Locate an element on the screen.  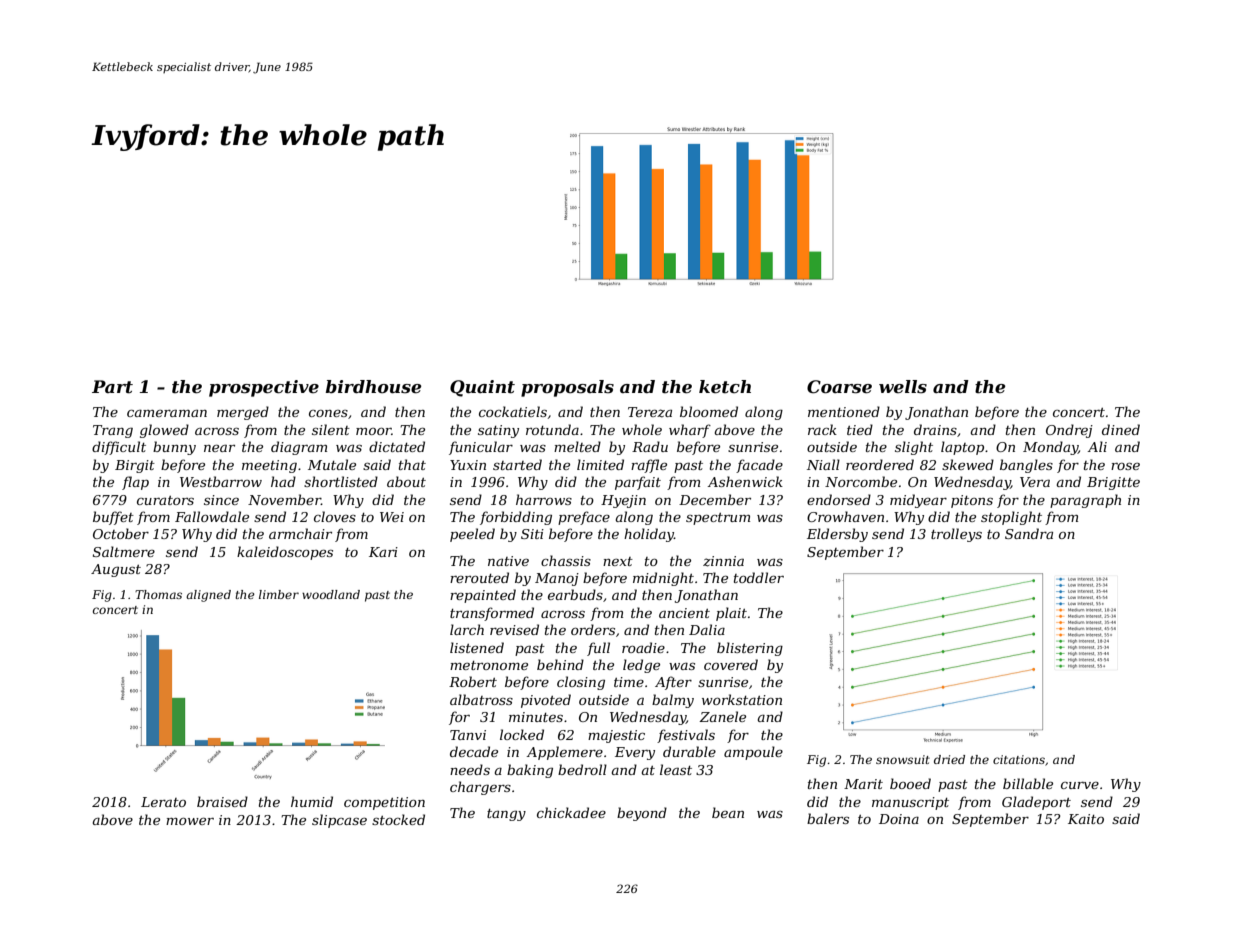
trolleys is located at coordinates (956, 535).
